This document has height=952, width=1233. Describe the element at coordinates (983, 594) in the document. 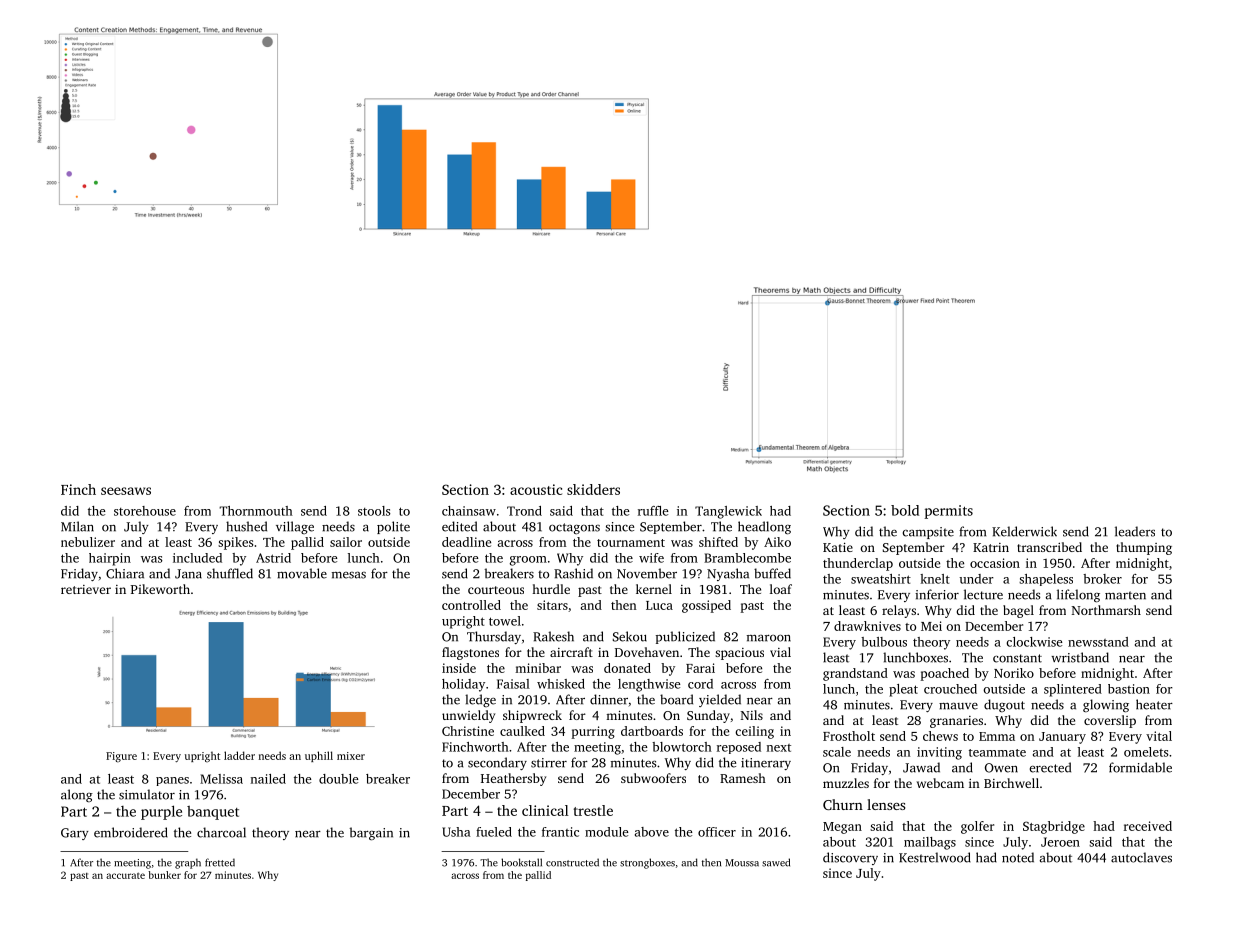

I see `lecture` at that location.
